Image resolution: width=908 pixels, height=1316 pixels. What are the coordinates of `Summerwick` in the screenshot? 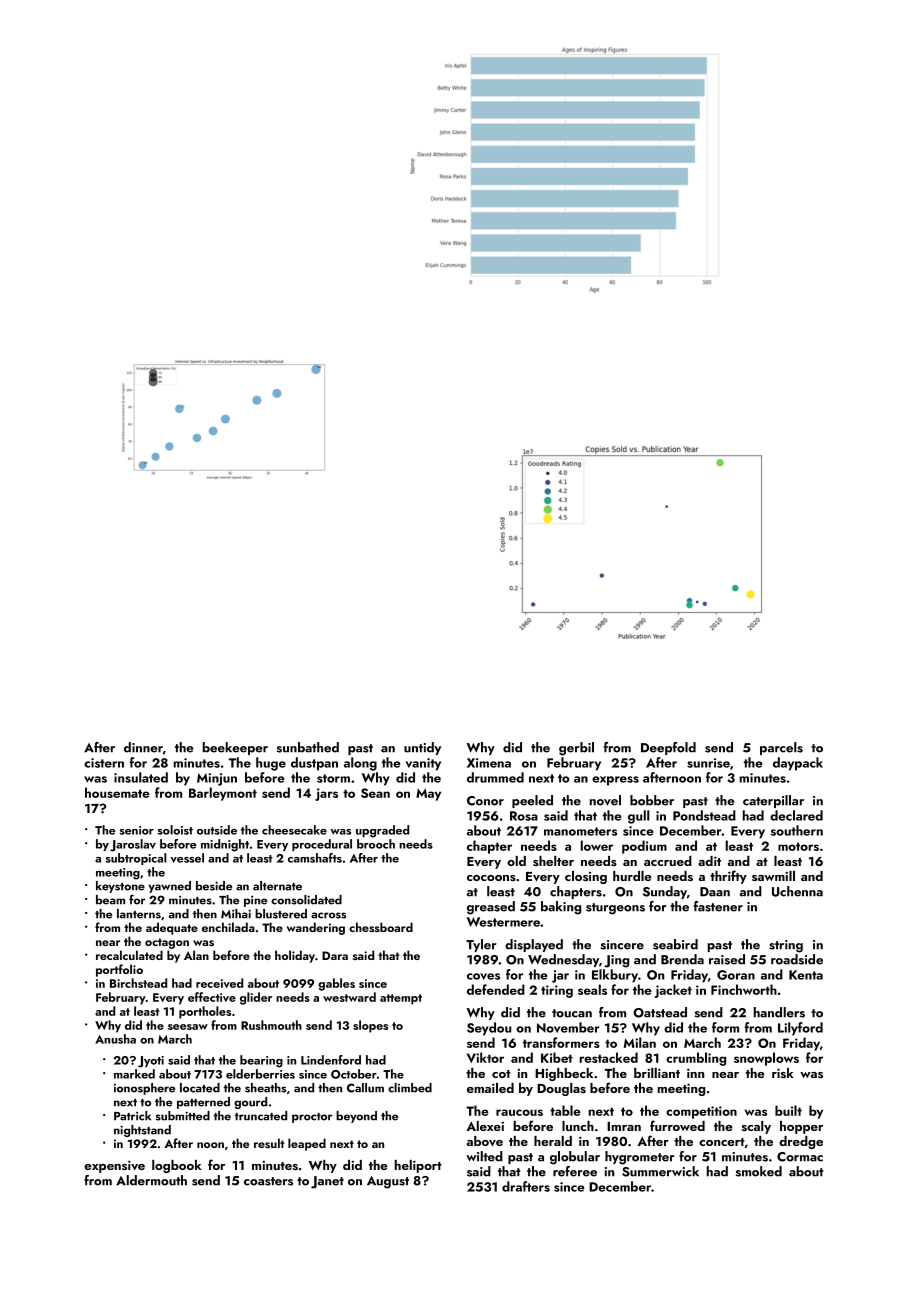 It's located at (660, 1171).
